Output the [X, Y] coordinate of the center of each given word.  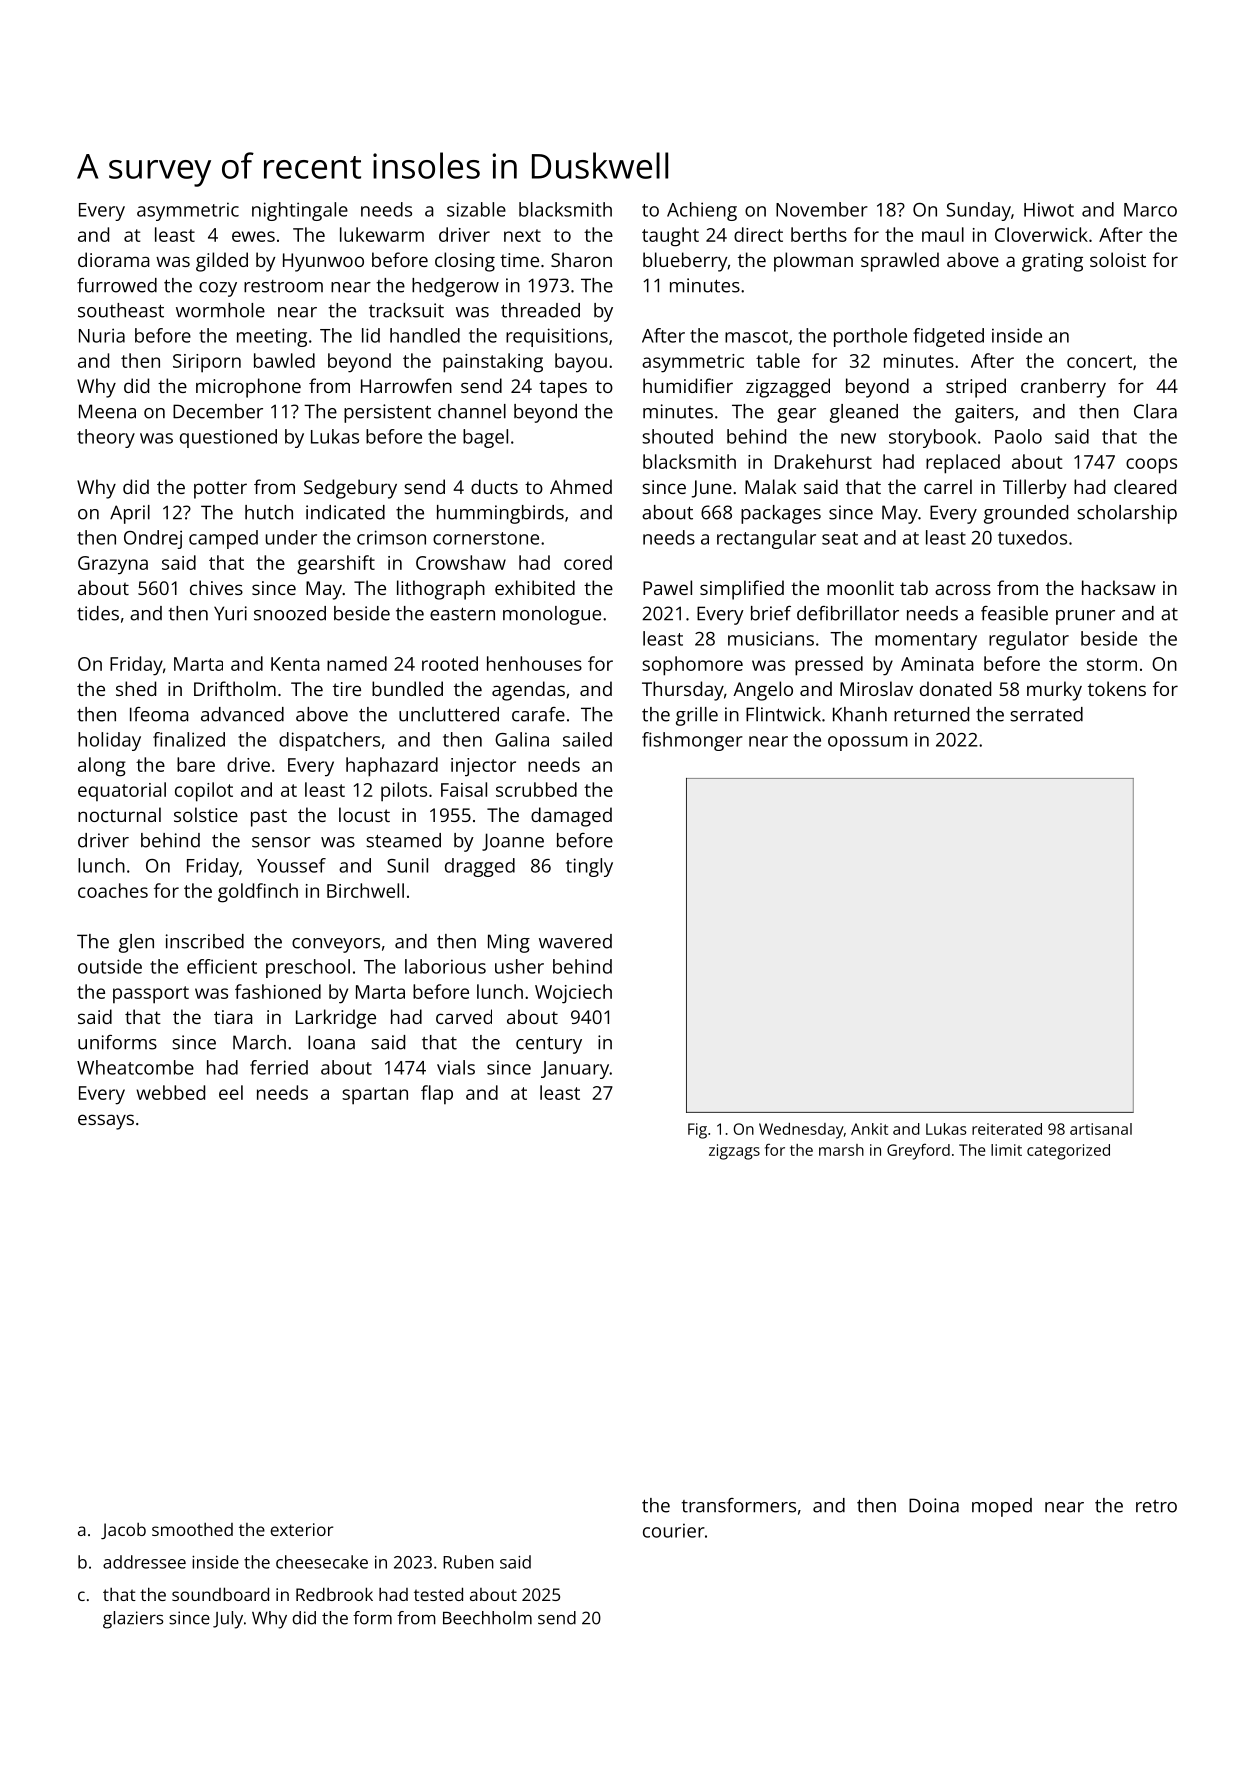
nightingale [300, 211]
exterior [301, 1529]
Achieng [702, 211]
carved [464, 1016]
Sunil [407, 865]
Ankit [869, 1129]
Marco [1150, 210]
